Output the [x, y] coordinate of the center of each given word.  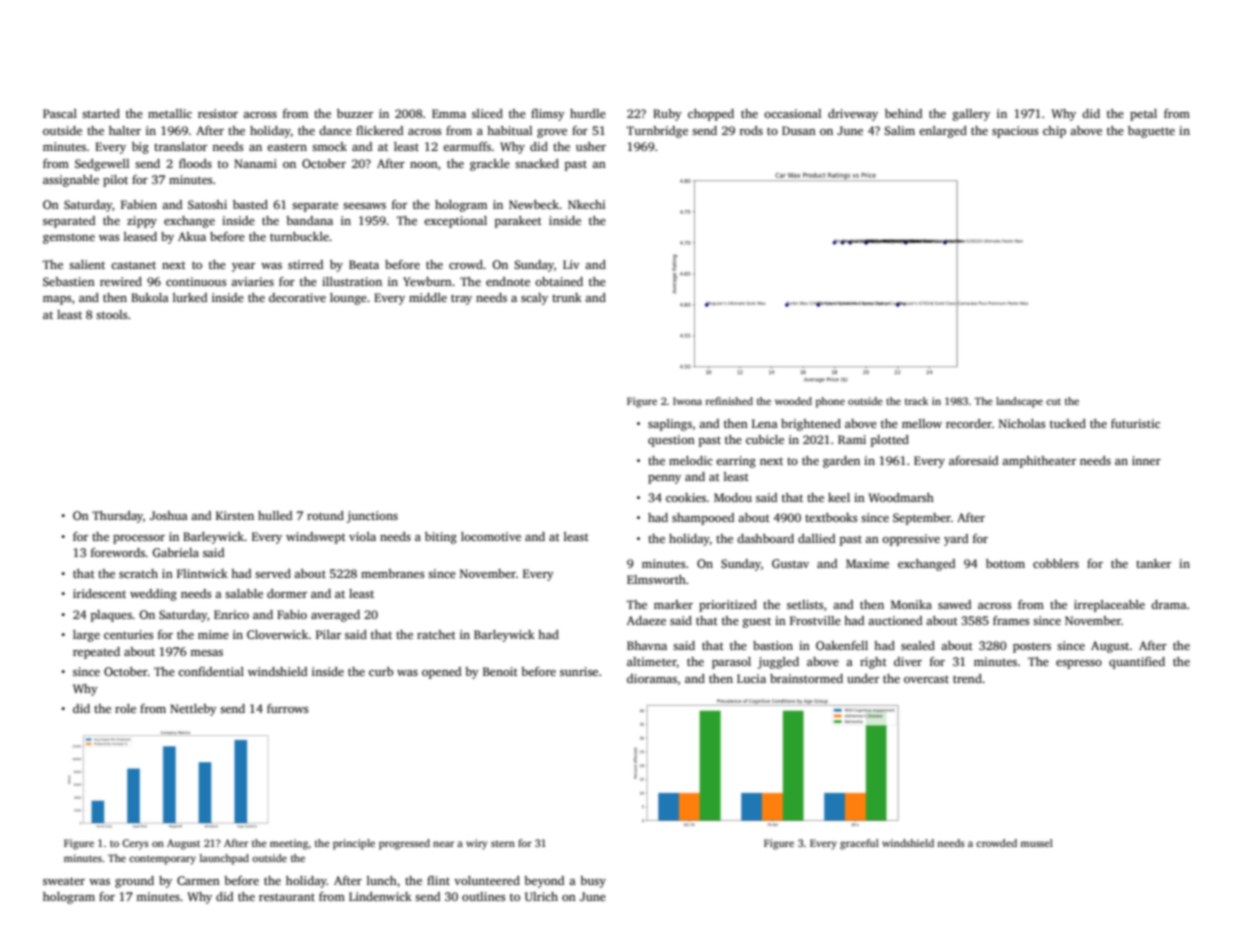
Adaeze [646, 620]
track [916, 401]
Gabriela [175, 552]
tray [461, 299]
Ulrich [541, 896]
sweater [64, 881]
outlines [484, 896]
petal [1143, 115]
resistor [218, 113]
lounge [348, 299]
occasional [792, 113]
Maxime [867, 563]
